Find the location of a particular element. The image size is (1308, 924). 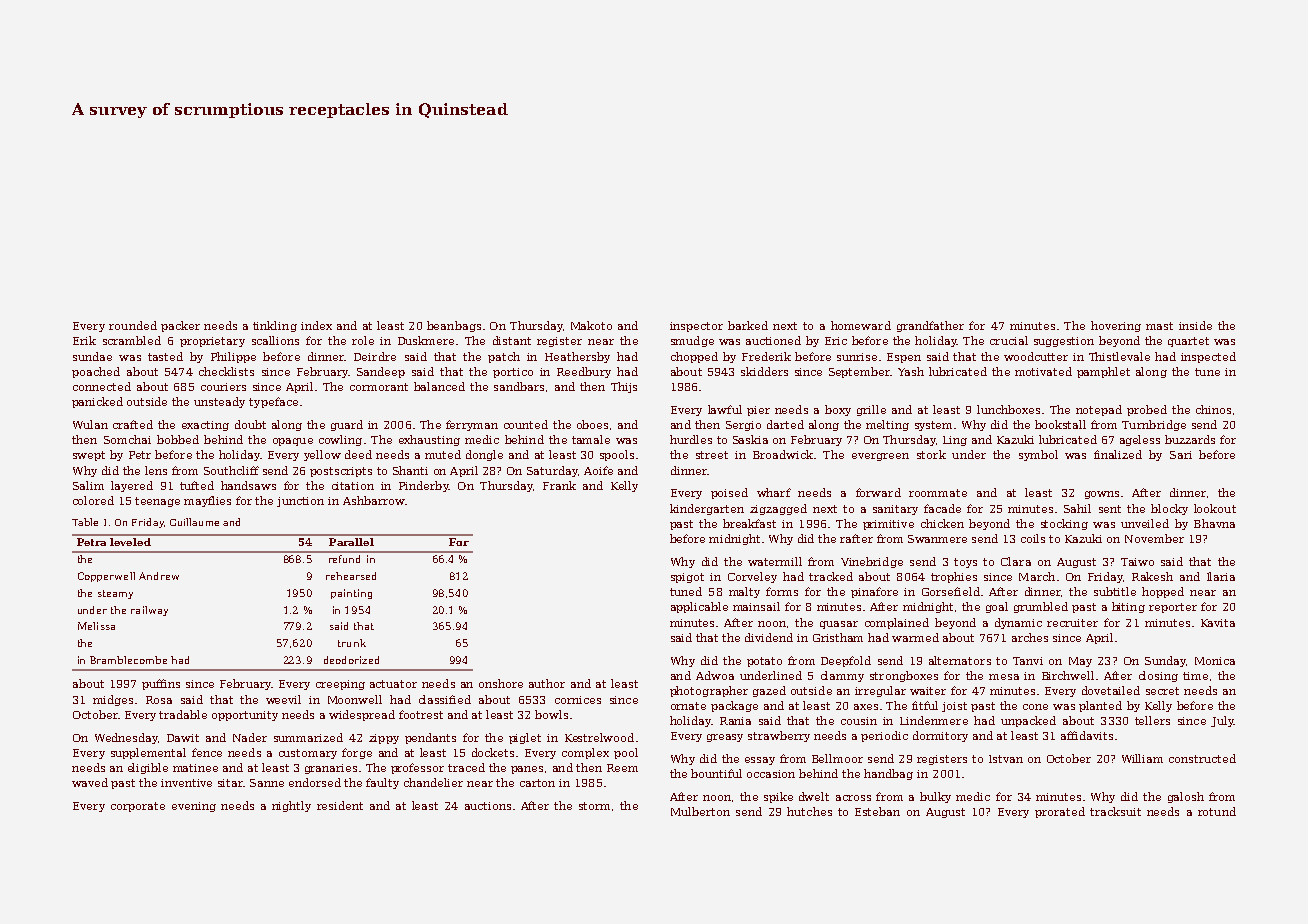

July is located at coordinates (1222, 721).
